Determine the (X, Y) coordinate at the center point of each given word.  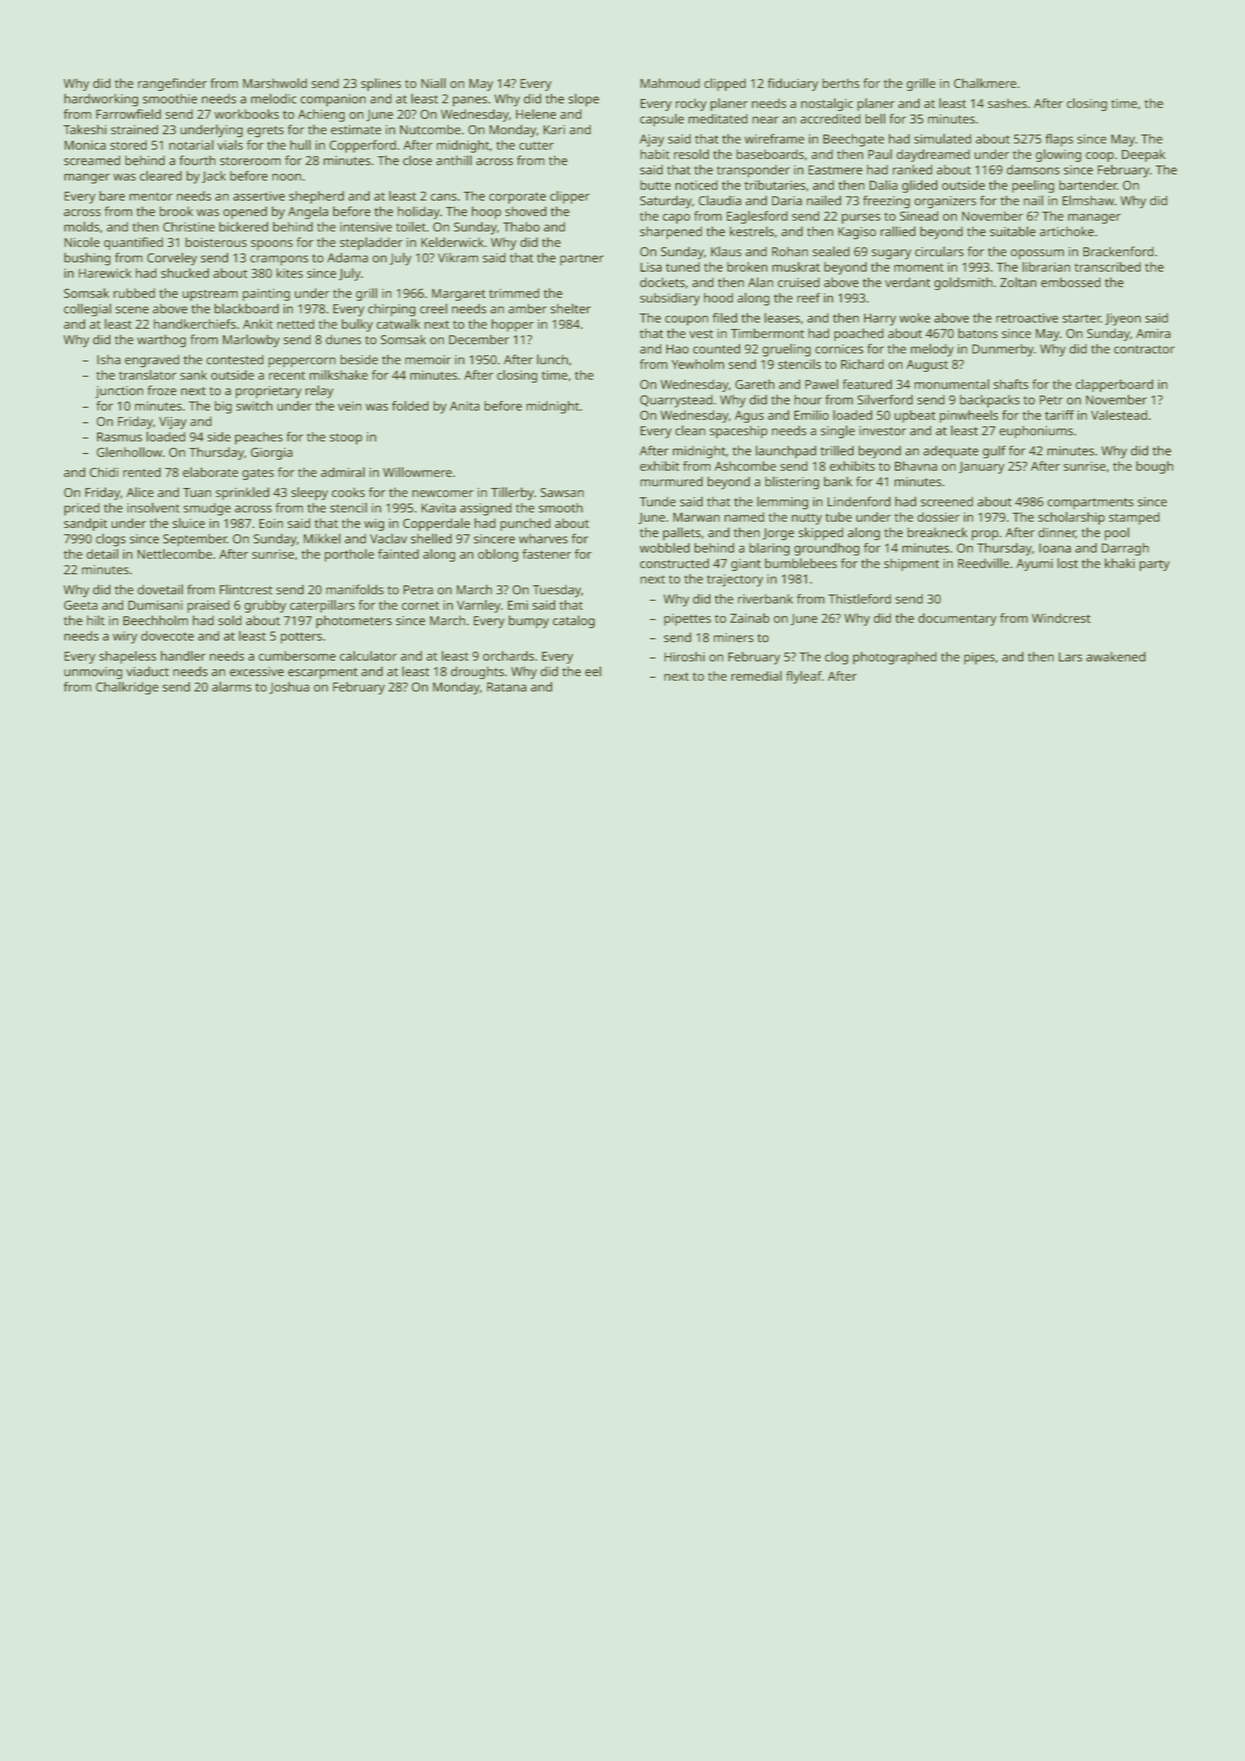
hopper (512, 325)
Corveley (172, 259)
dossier (938, 517)
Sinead (919, 216)
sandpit (85, 524)
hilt (96, 620)
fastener (546, 554)
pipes (979, 658)
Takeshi (85, 130)
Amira (1153, 333)
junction (119, 392)
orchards (508, 656)
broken (747, 267)
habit (655, 154)
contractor (1144, 349)
